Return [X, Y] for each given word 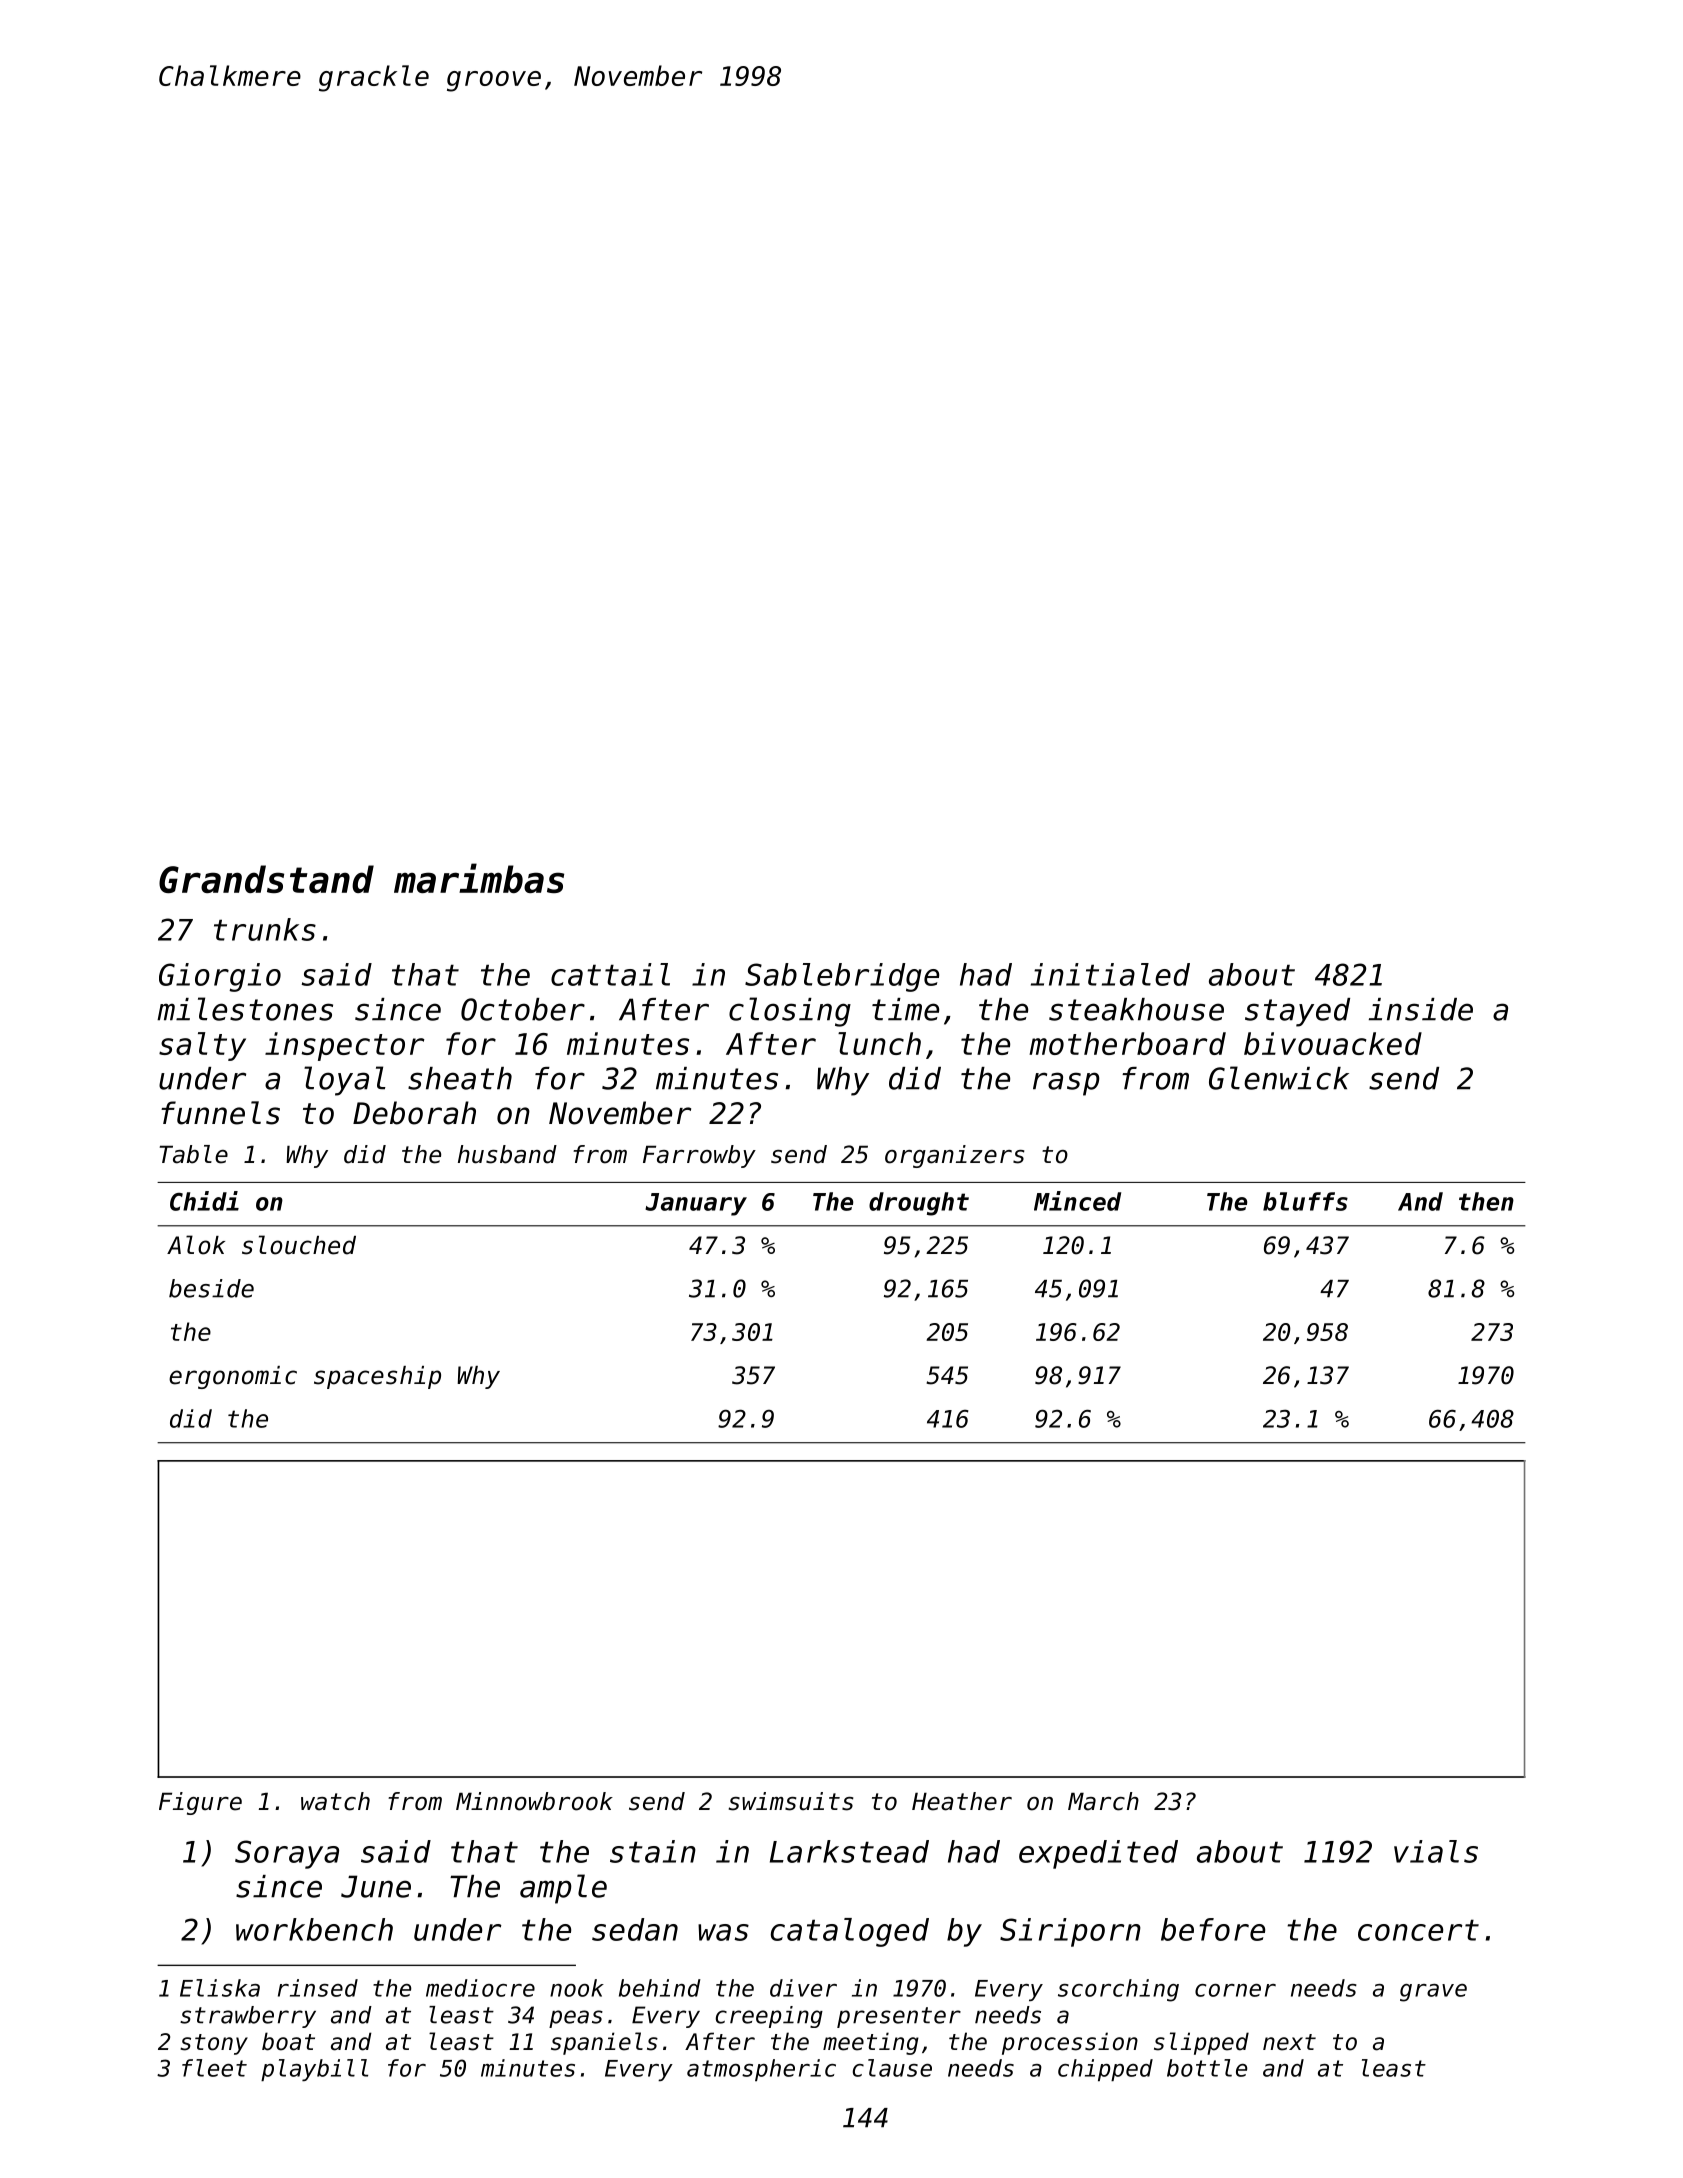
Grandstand [266, 879]
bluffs [1305, 1201]
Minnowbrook [534, 1801]
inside [1421, 1009]
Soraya [287, 1854]
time [905, 1009]
